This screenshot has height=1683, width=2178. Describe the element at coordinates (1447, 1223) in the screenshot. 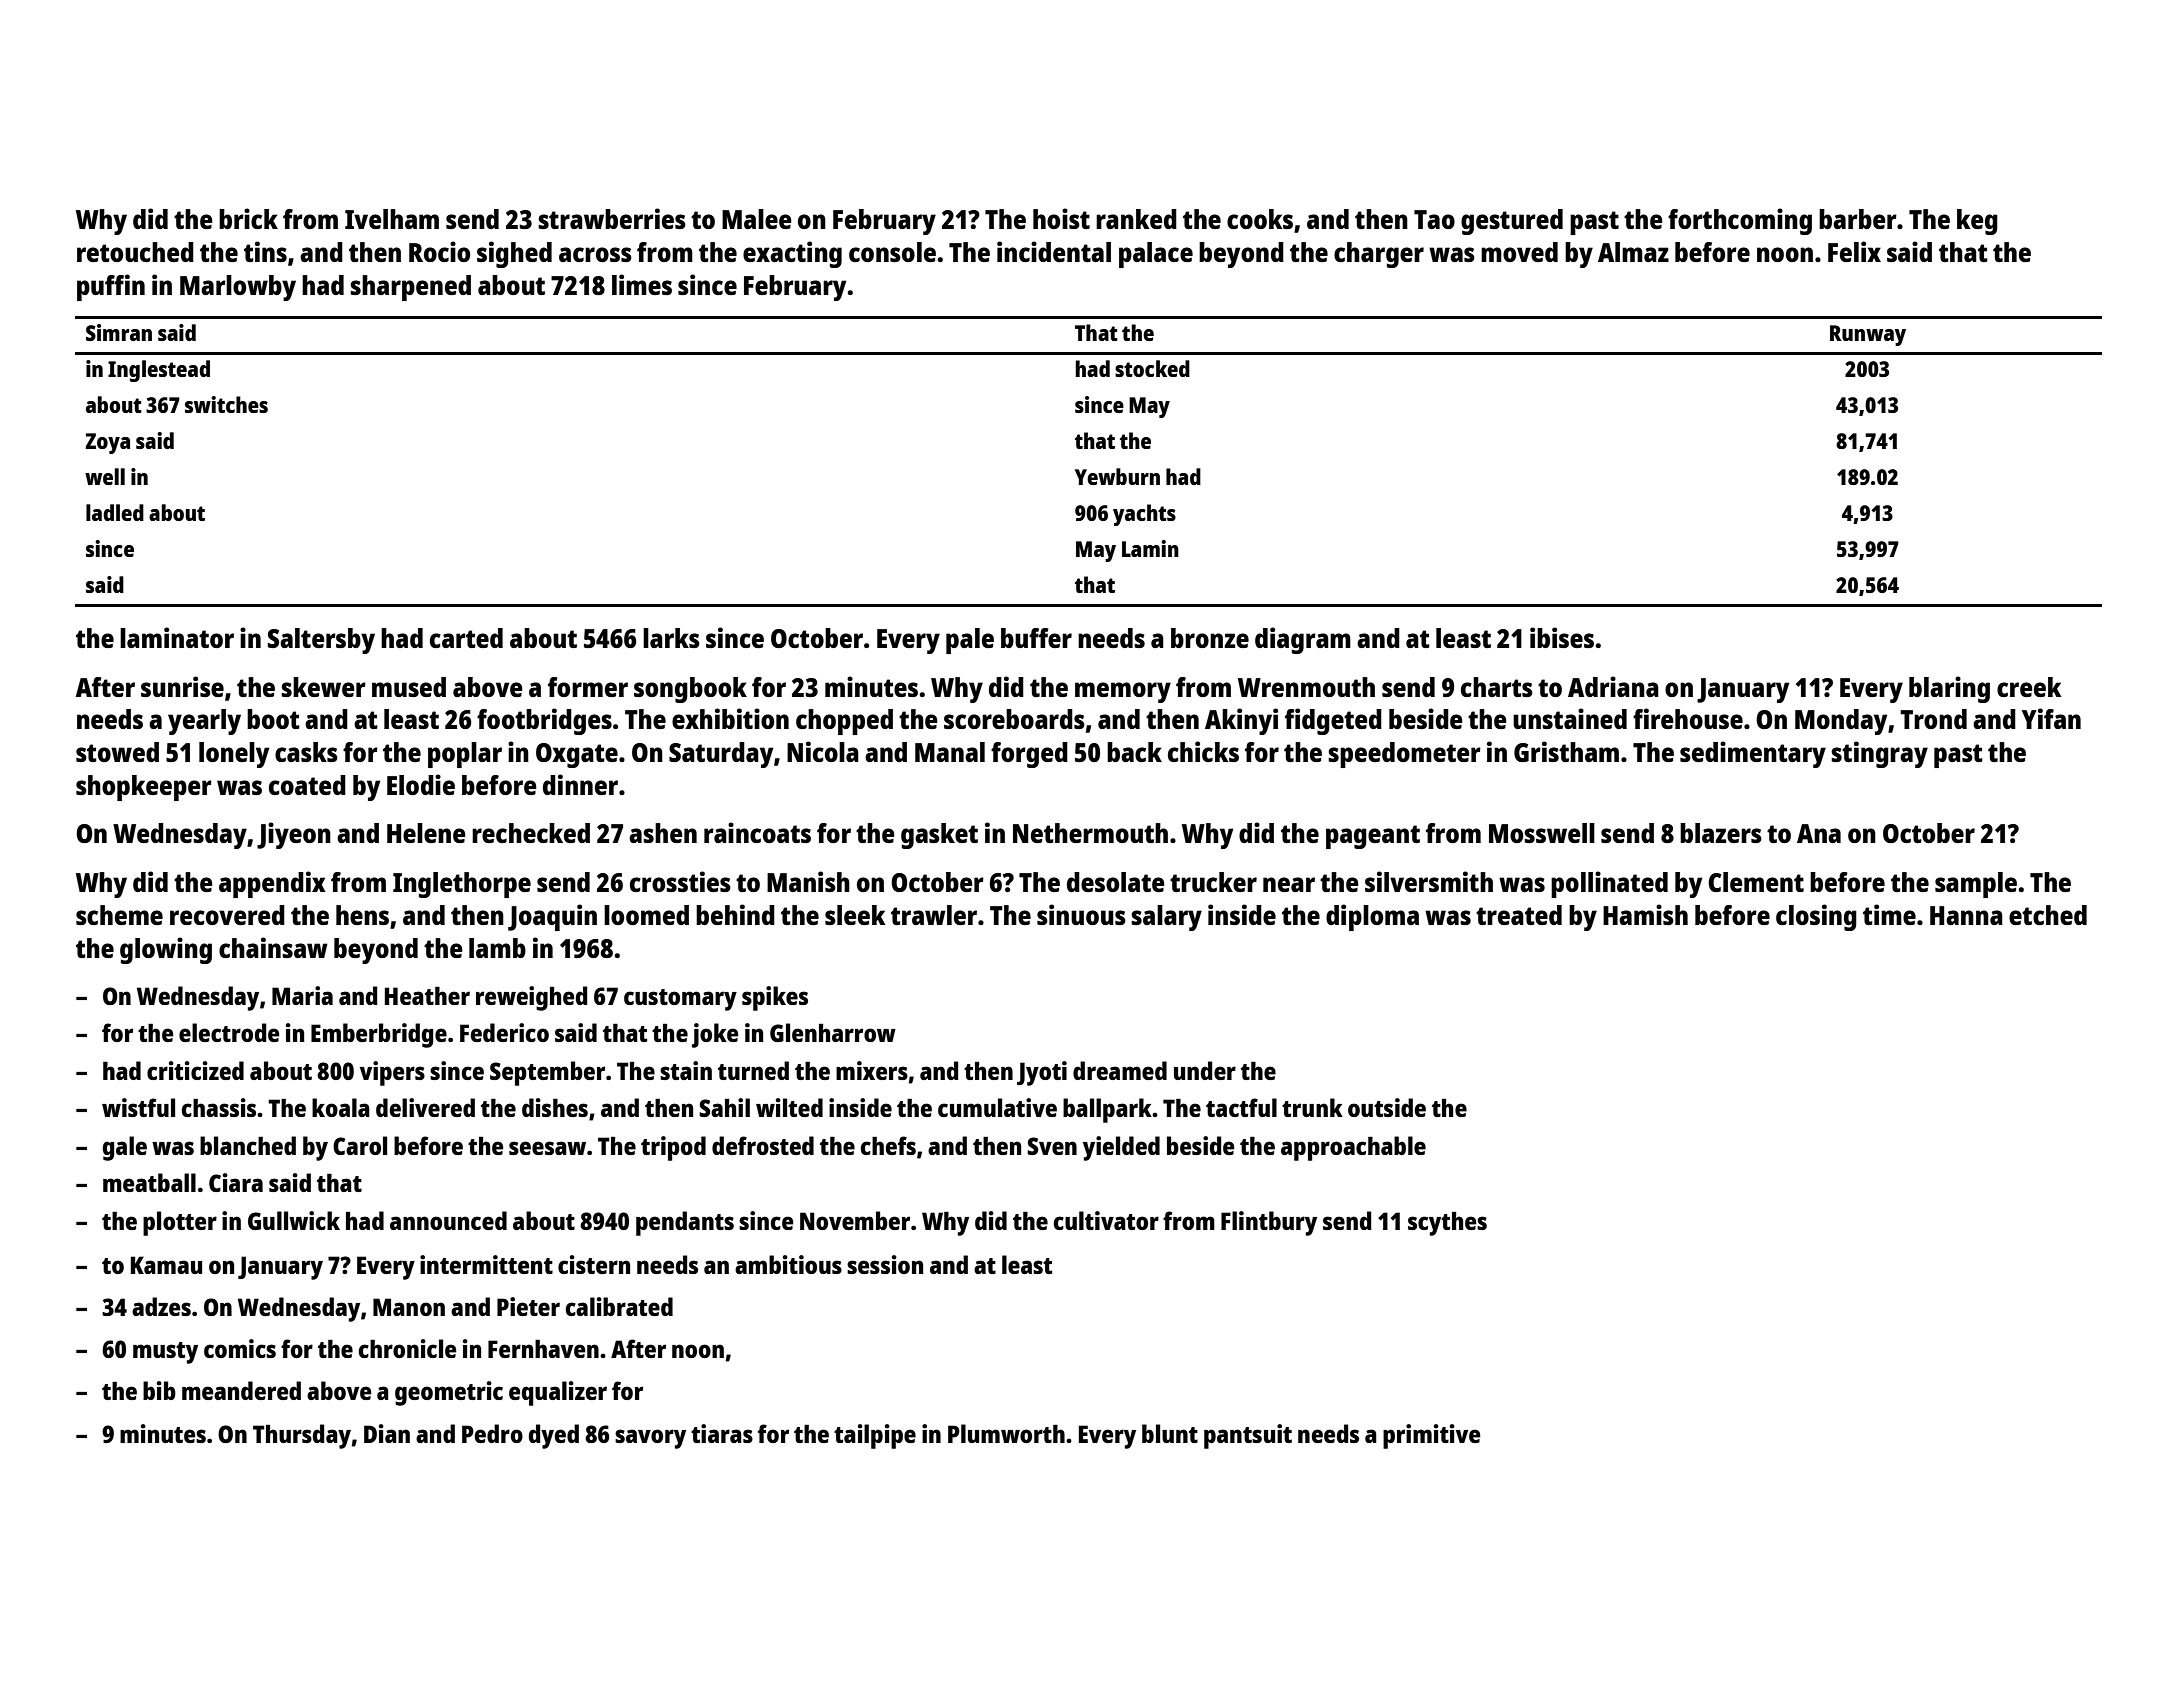

I see `scythes` at that location.
